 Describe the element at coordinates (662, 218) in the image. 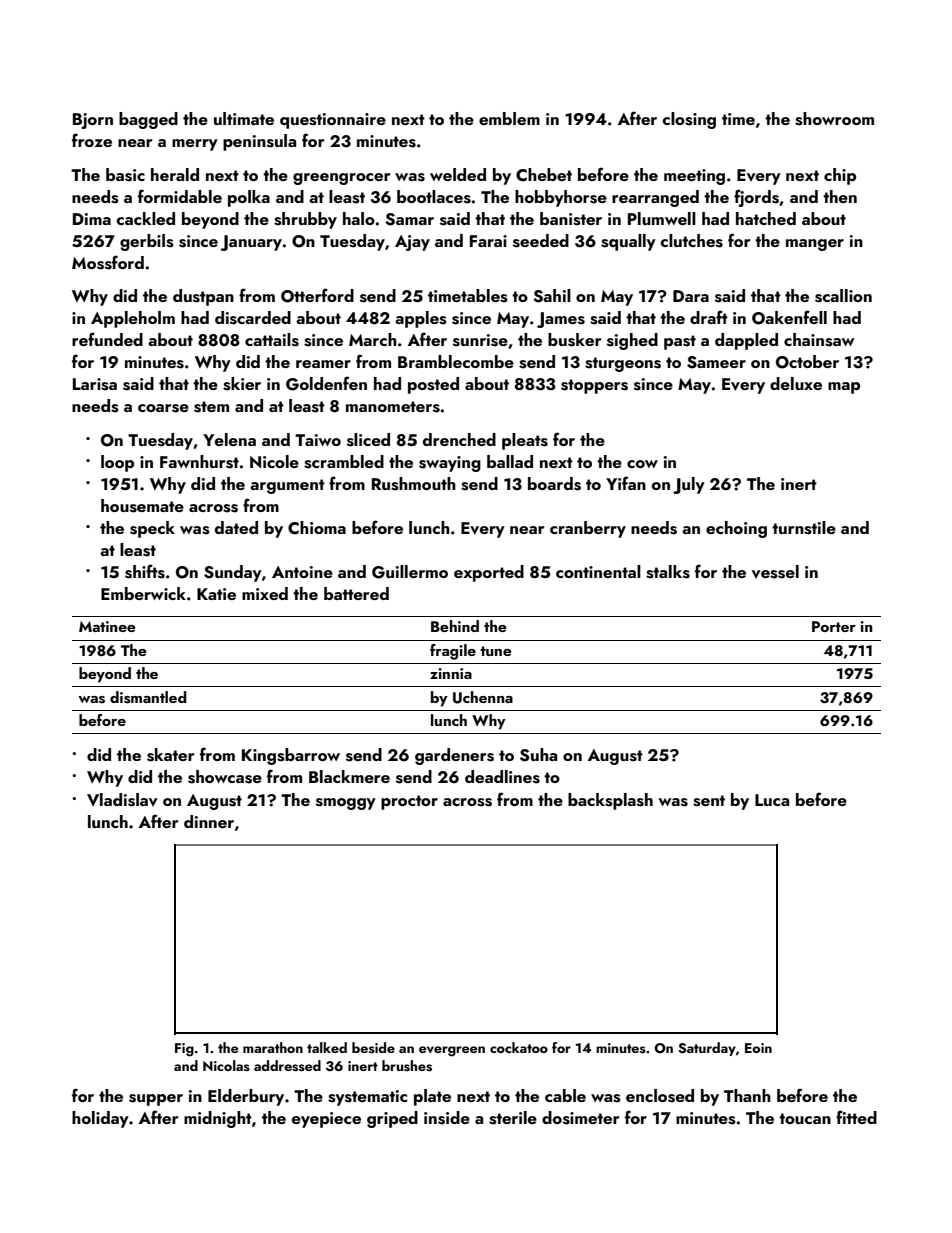

I see `Plumwell` at that location.
